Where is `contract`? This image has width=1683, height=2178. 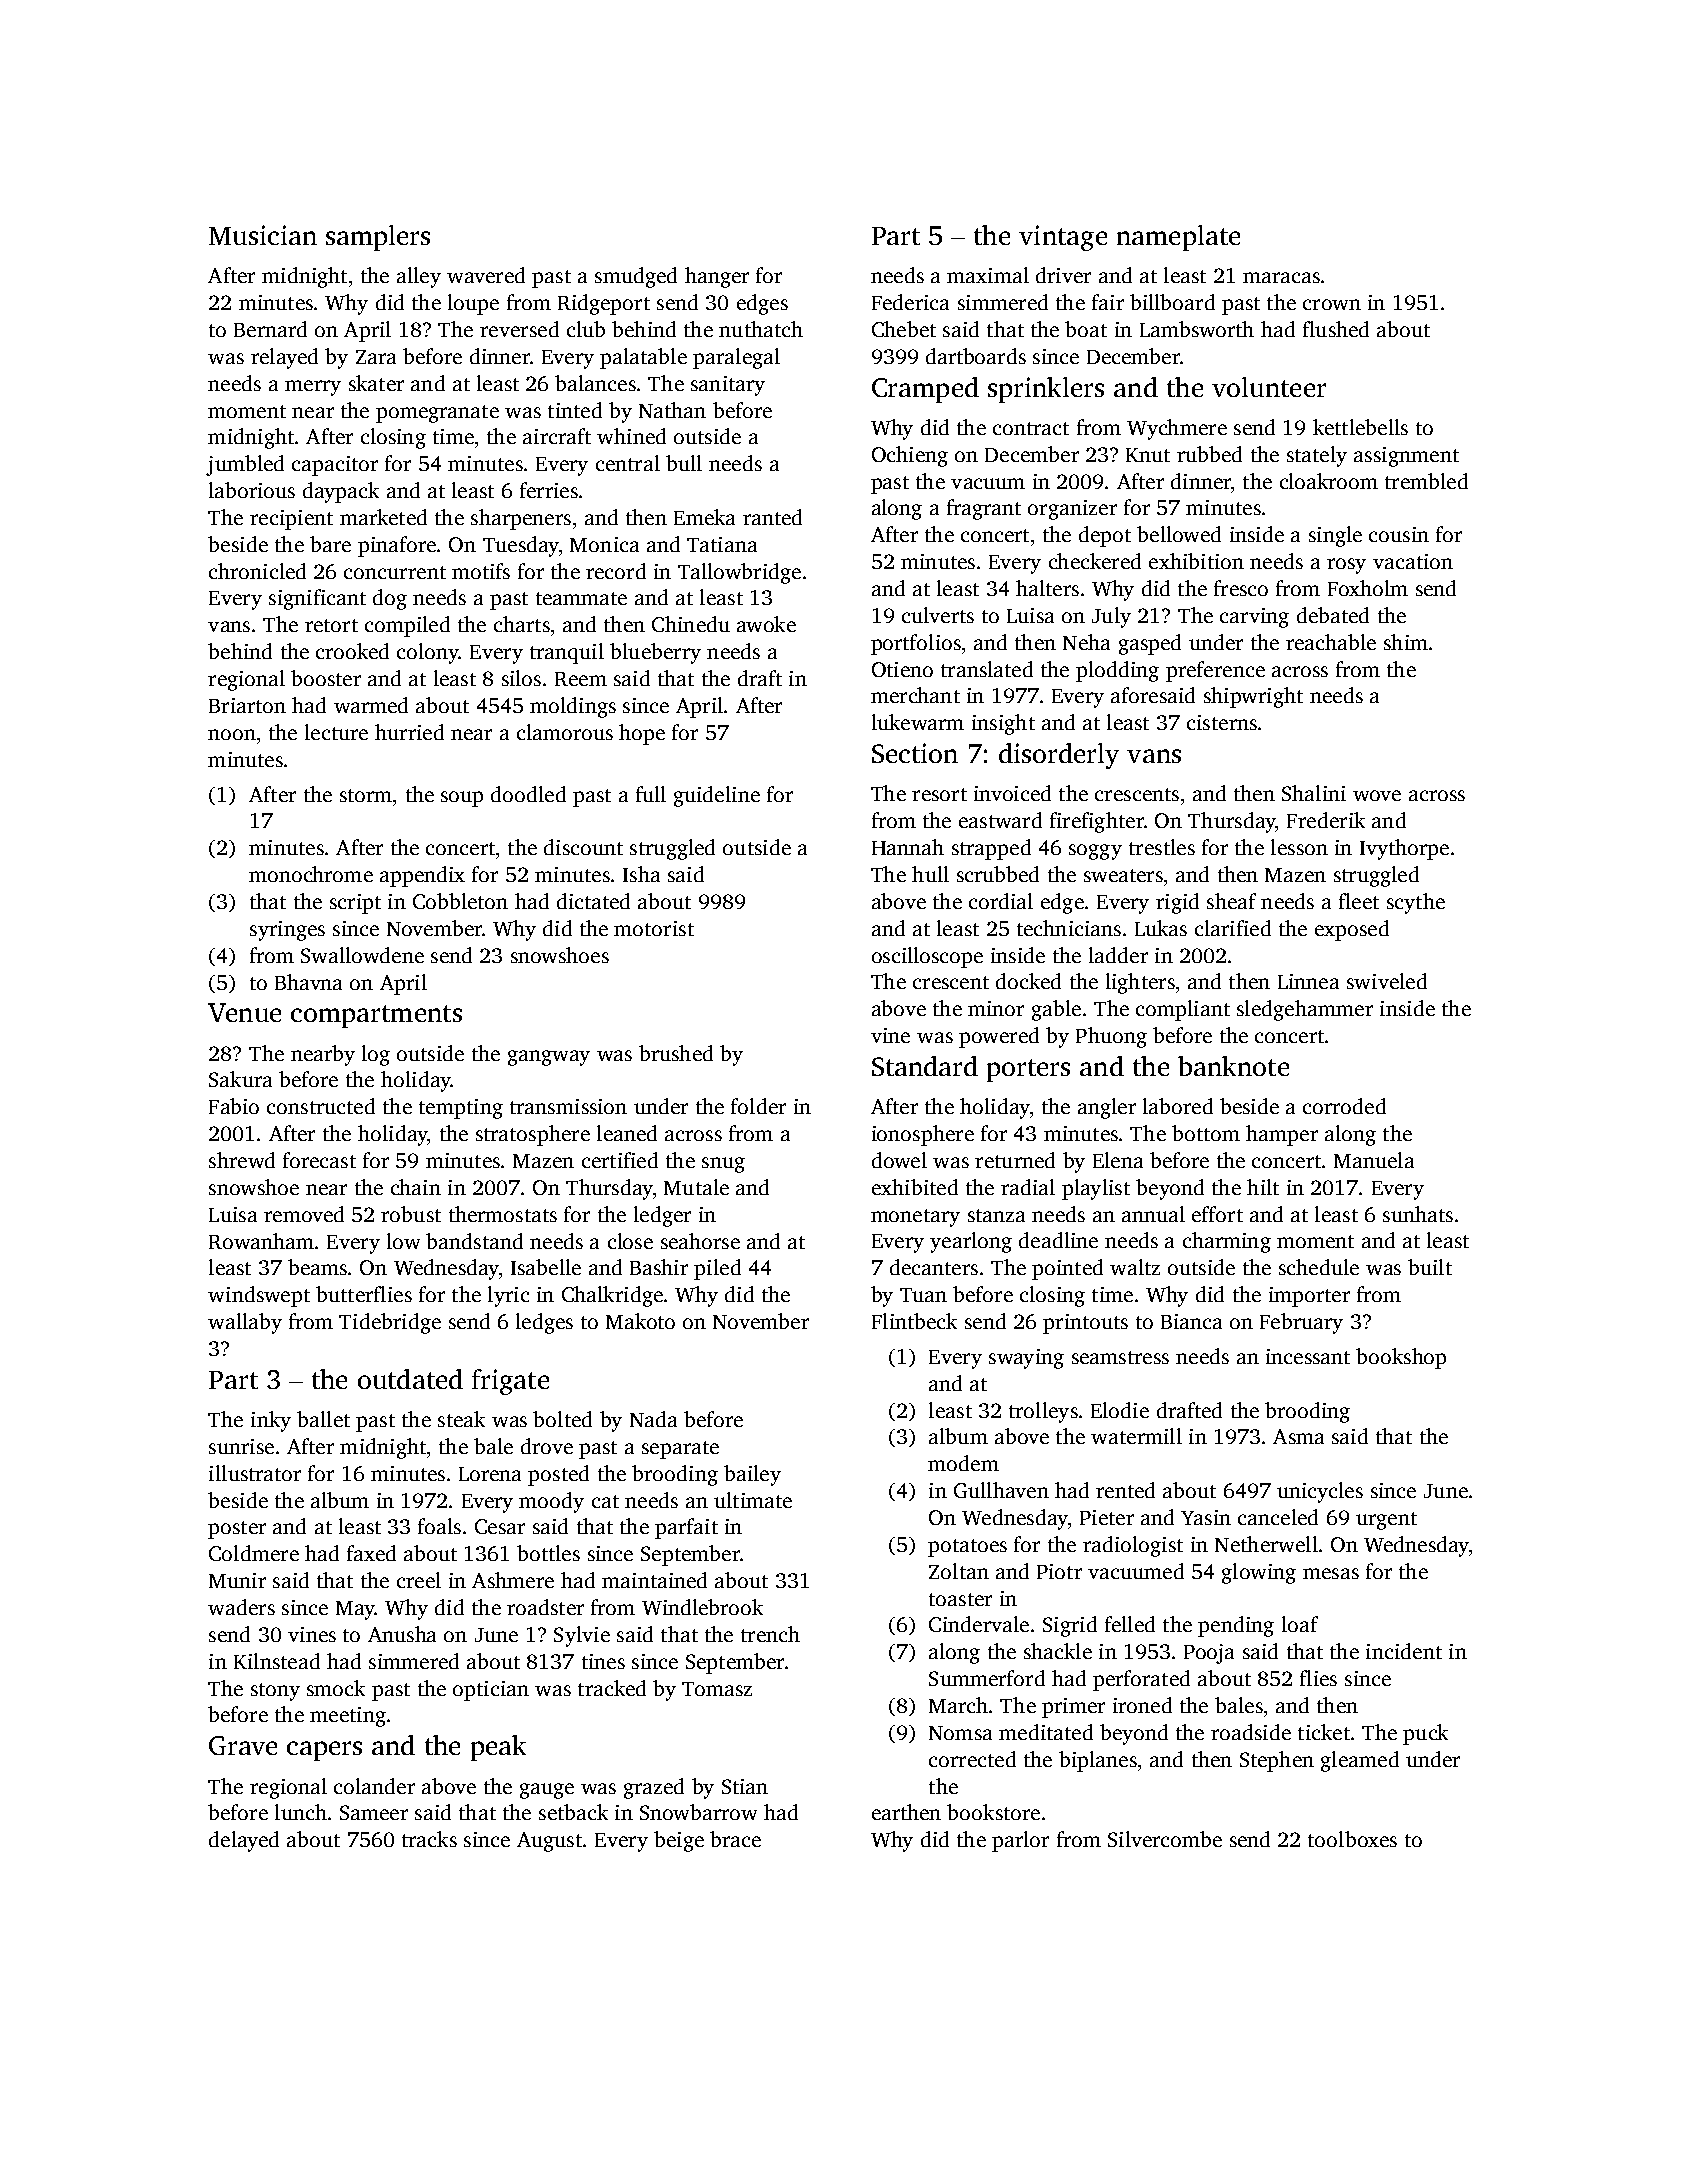
contract is located at coordinates (1031, 428).
